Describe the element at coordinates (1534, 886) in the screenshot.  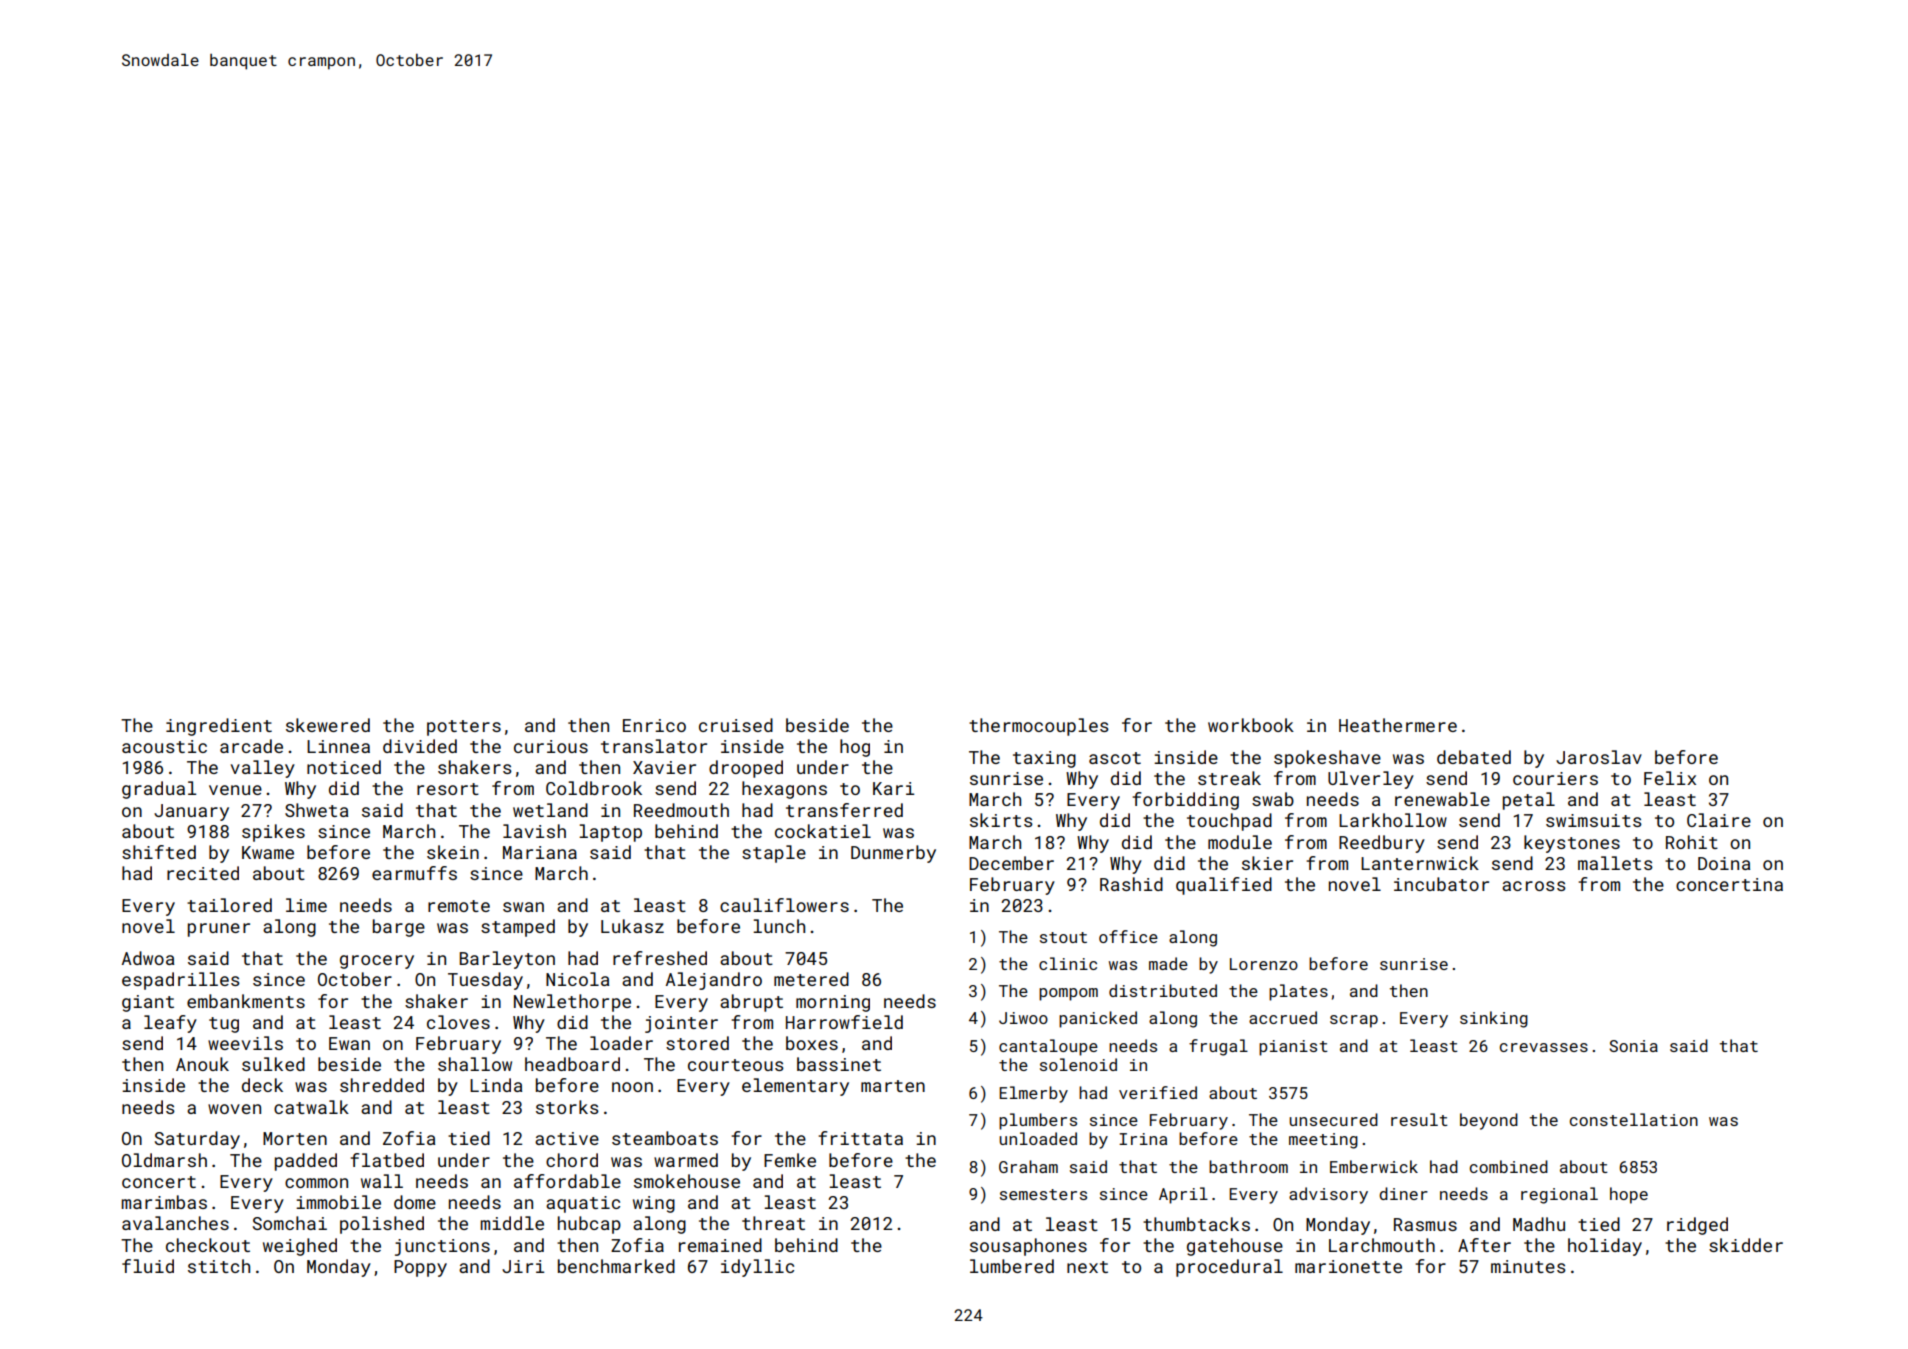
I see `across` at that location.
